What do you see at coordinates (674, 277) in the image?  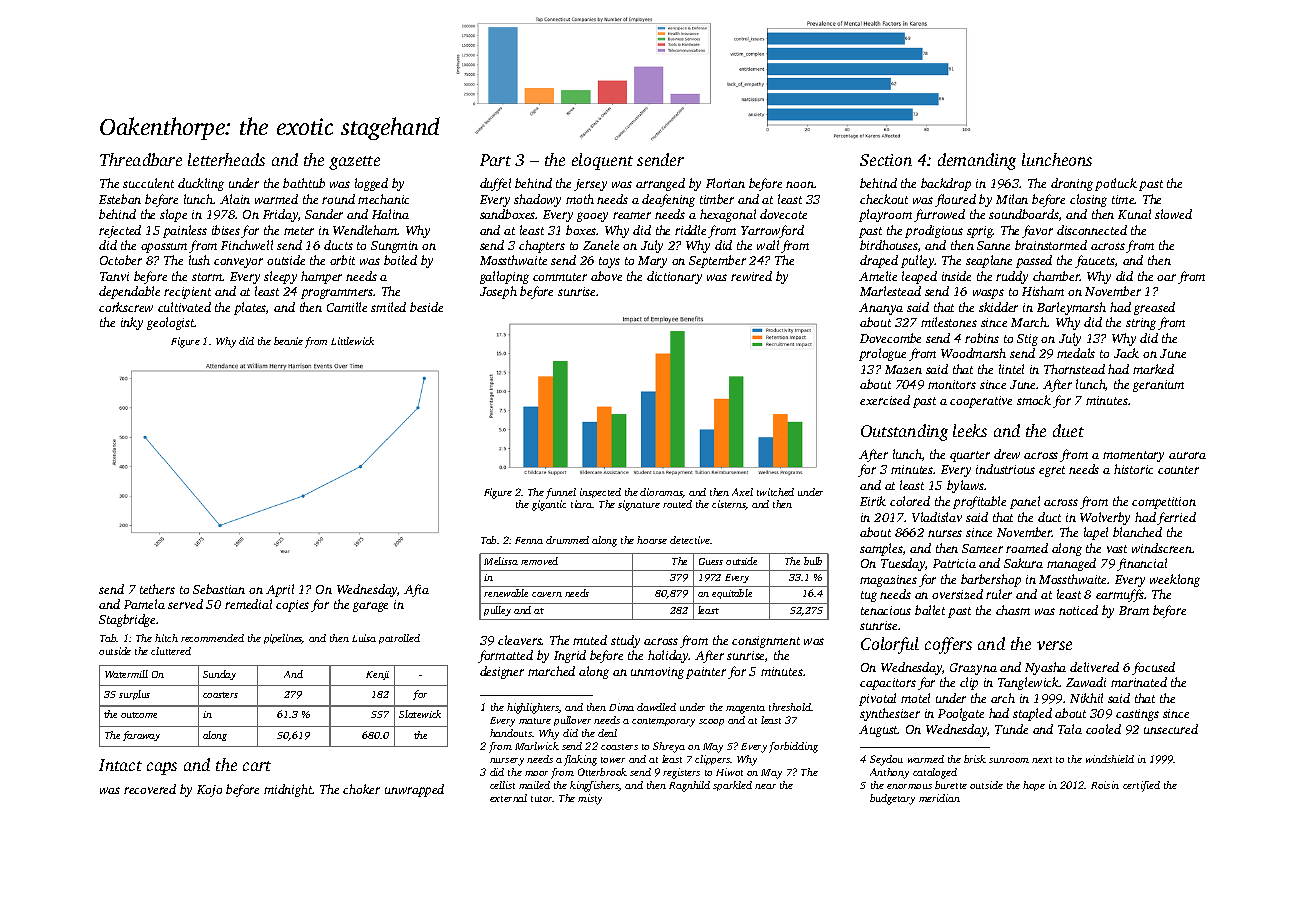 I see `dictionary` at bounding box center [674, 277].
